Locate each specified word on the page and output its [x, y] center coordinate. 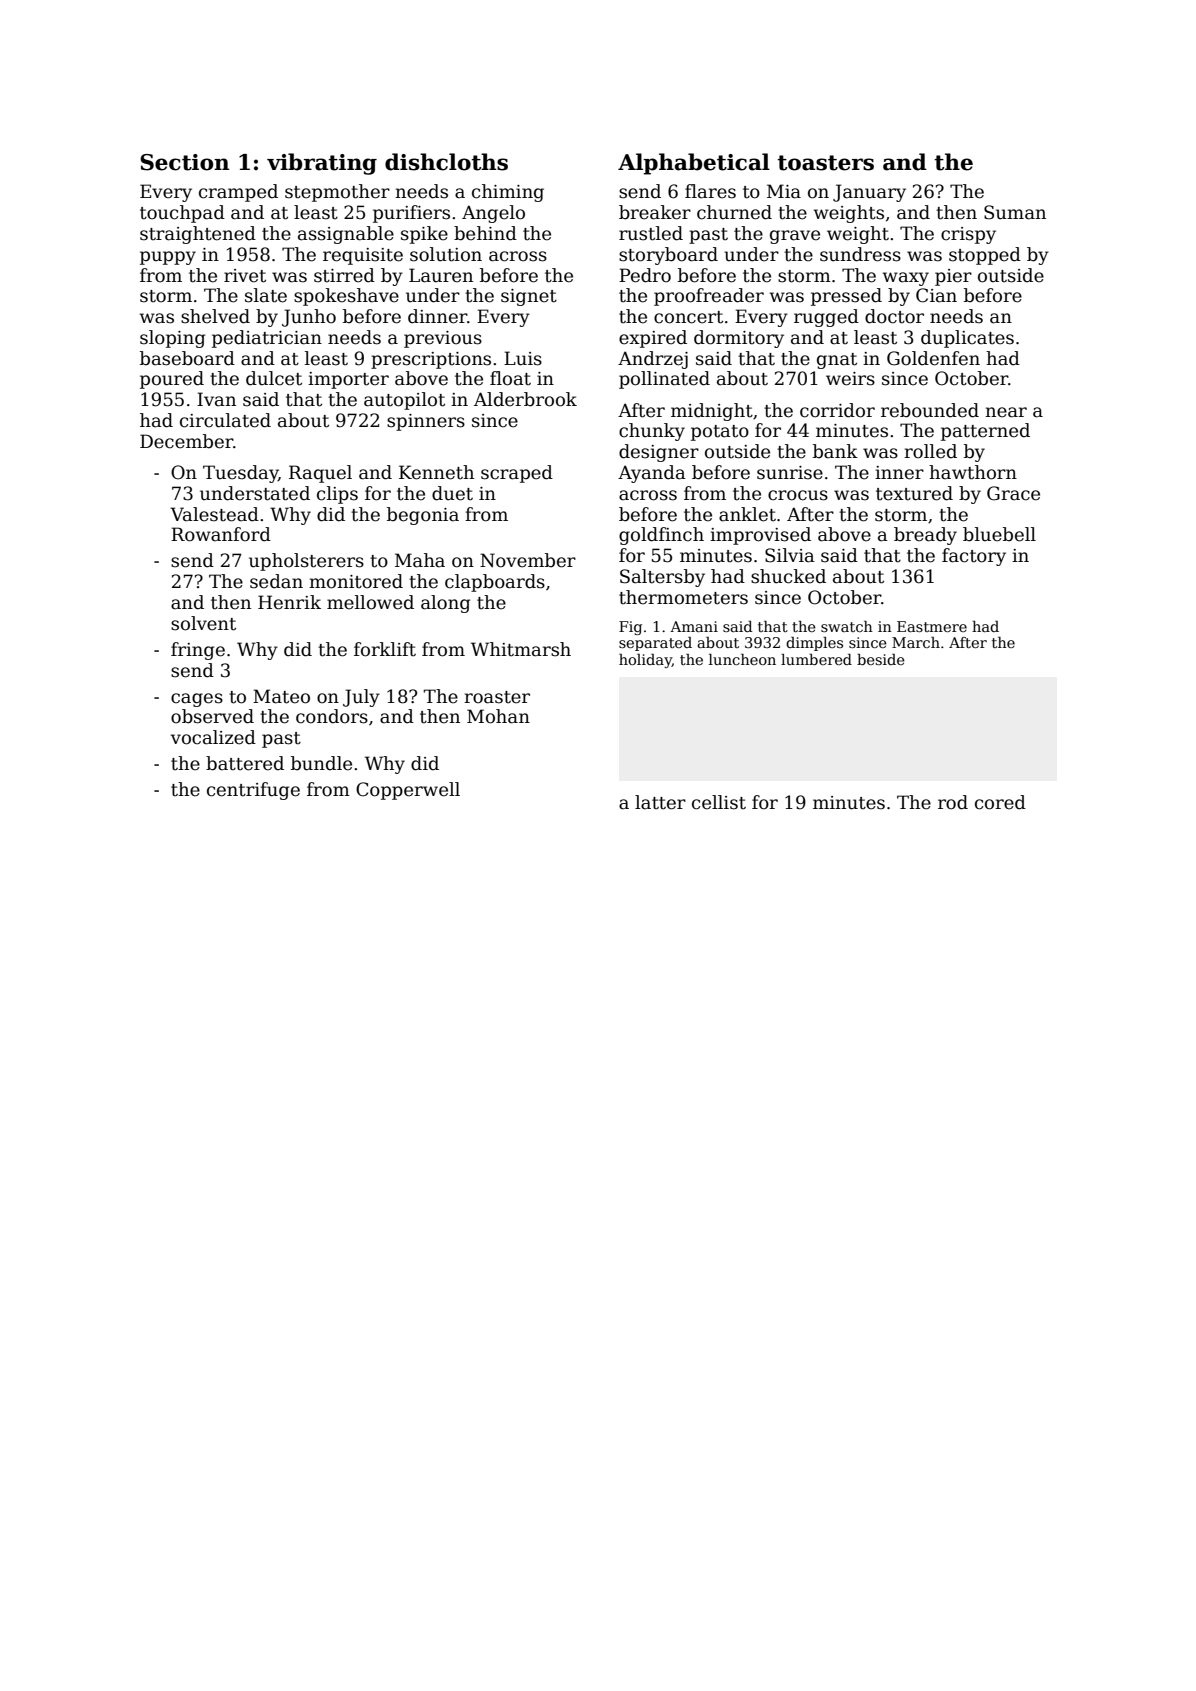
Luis [523, 358]
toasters [825, 163]
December [186, 441]
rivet [245, 276]
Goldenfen [933, 358]
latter [660, 802]
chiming [508, 193]
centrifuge [253, 791]
